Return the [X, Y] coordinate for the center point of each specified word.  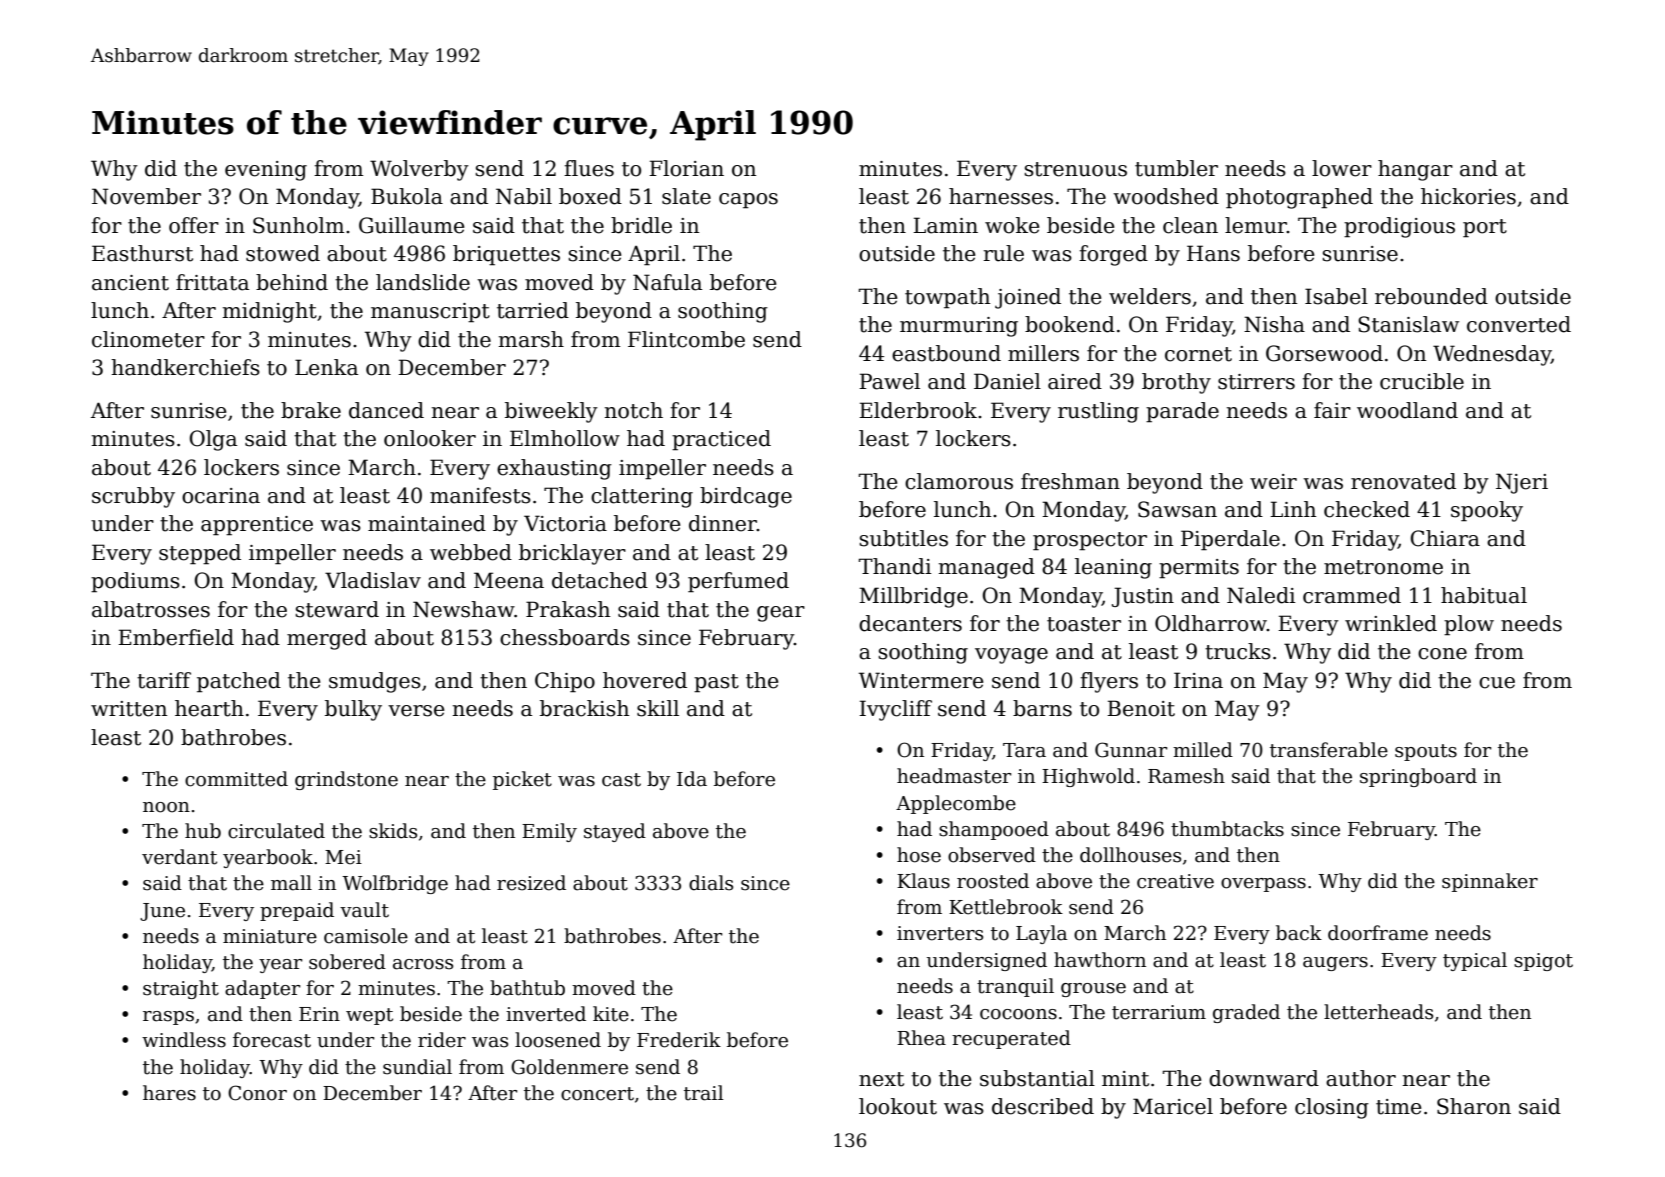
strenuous [1075, 169]
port [1485, 228]
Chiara [1445, 538]
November [146, 196]
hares [169, 1093]
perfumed [738, 582]
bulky [353, 710]
